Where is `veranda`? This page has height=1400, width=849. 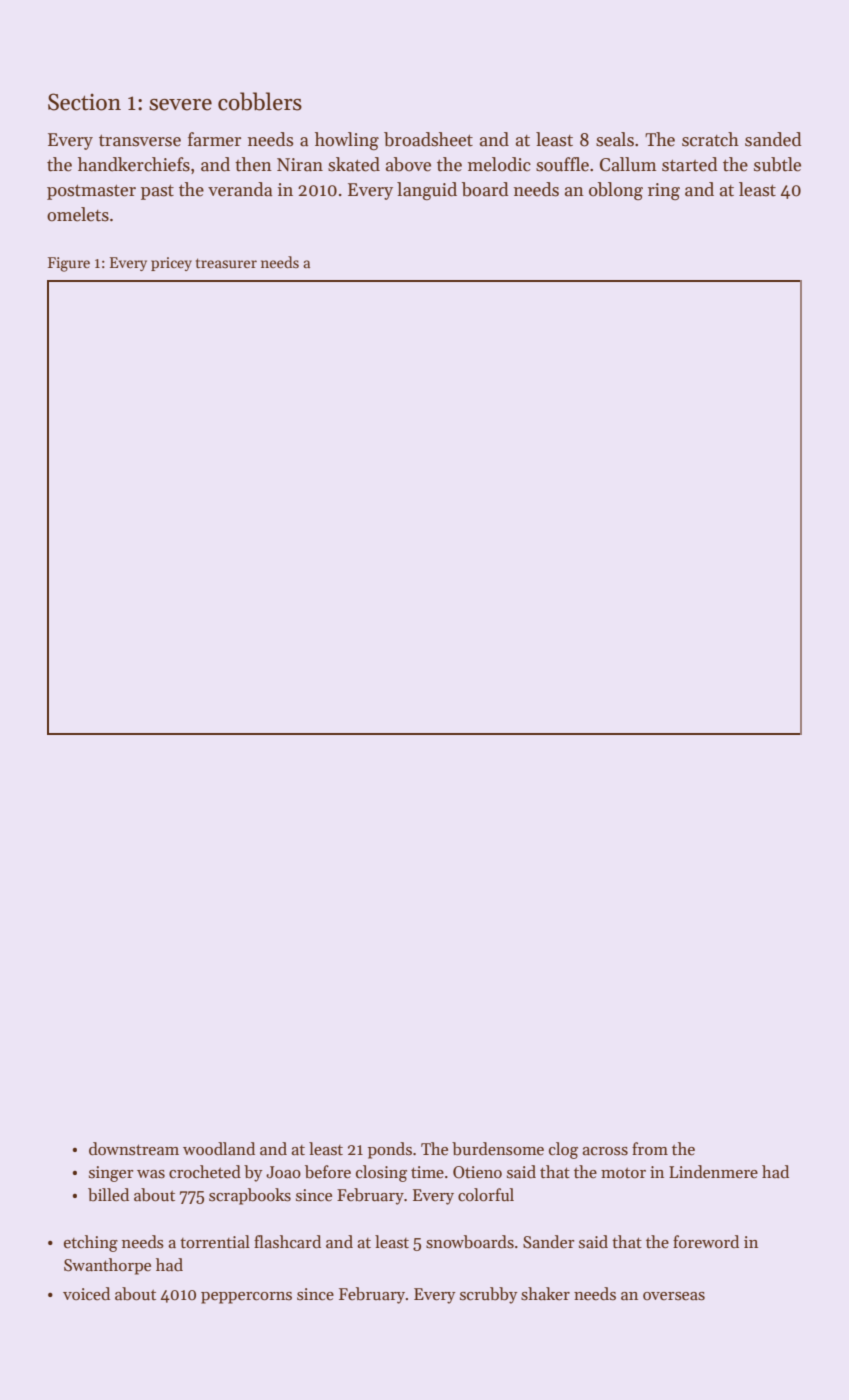 veranda is located at coordinates (240, 189).
